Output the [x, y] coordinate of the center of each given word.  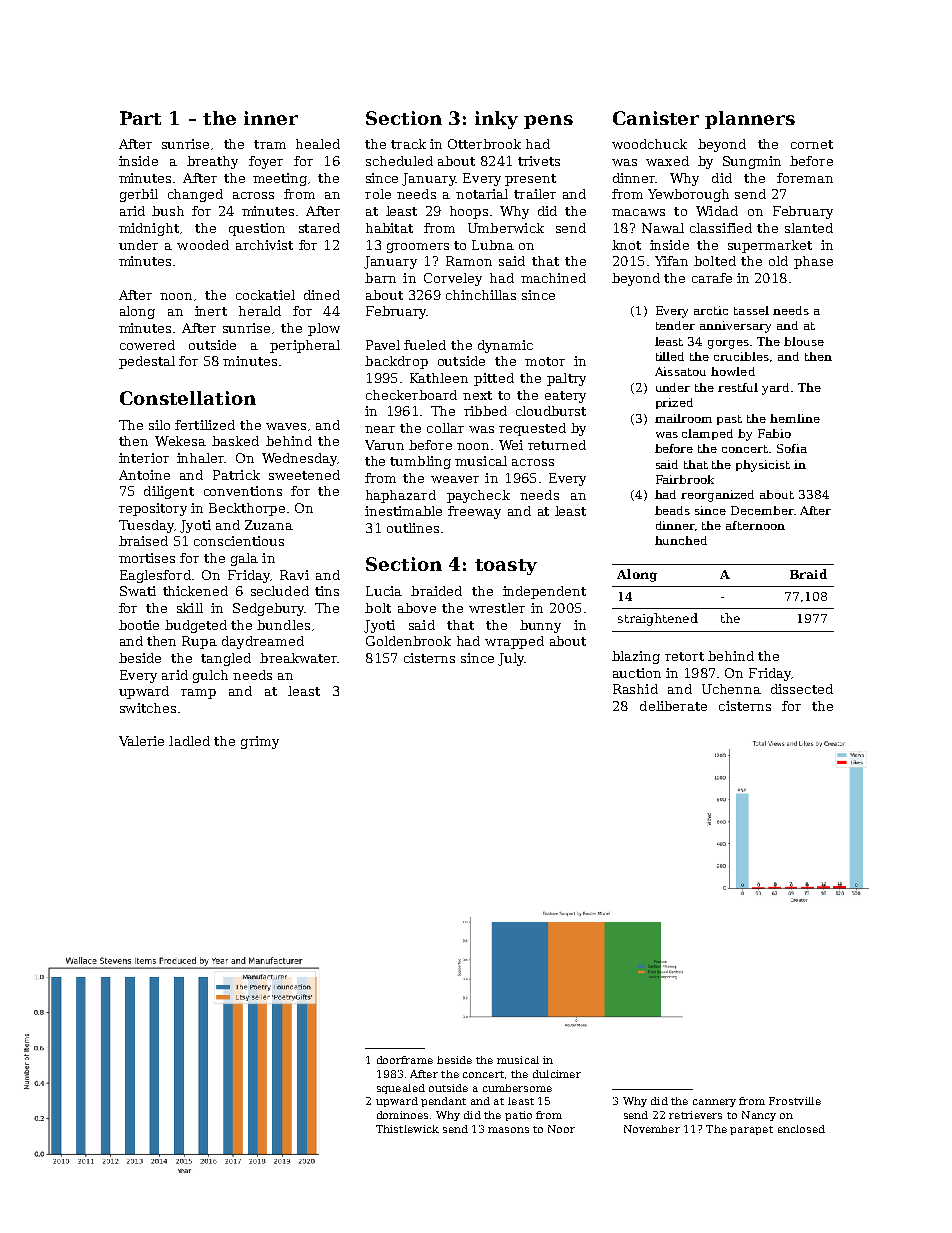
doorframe [405, 1060]
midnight [149, 229]
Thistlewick [407, 1129]
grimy [260, 742]
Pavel [383, 345]
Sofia [792, 448]
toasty [506, 567]
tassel [751, 310]
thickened [195, 591]
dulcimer [557, 1074]
